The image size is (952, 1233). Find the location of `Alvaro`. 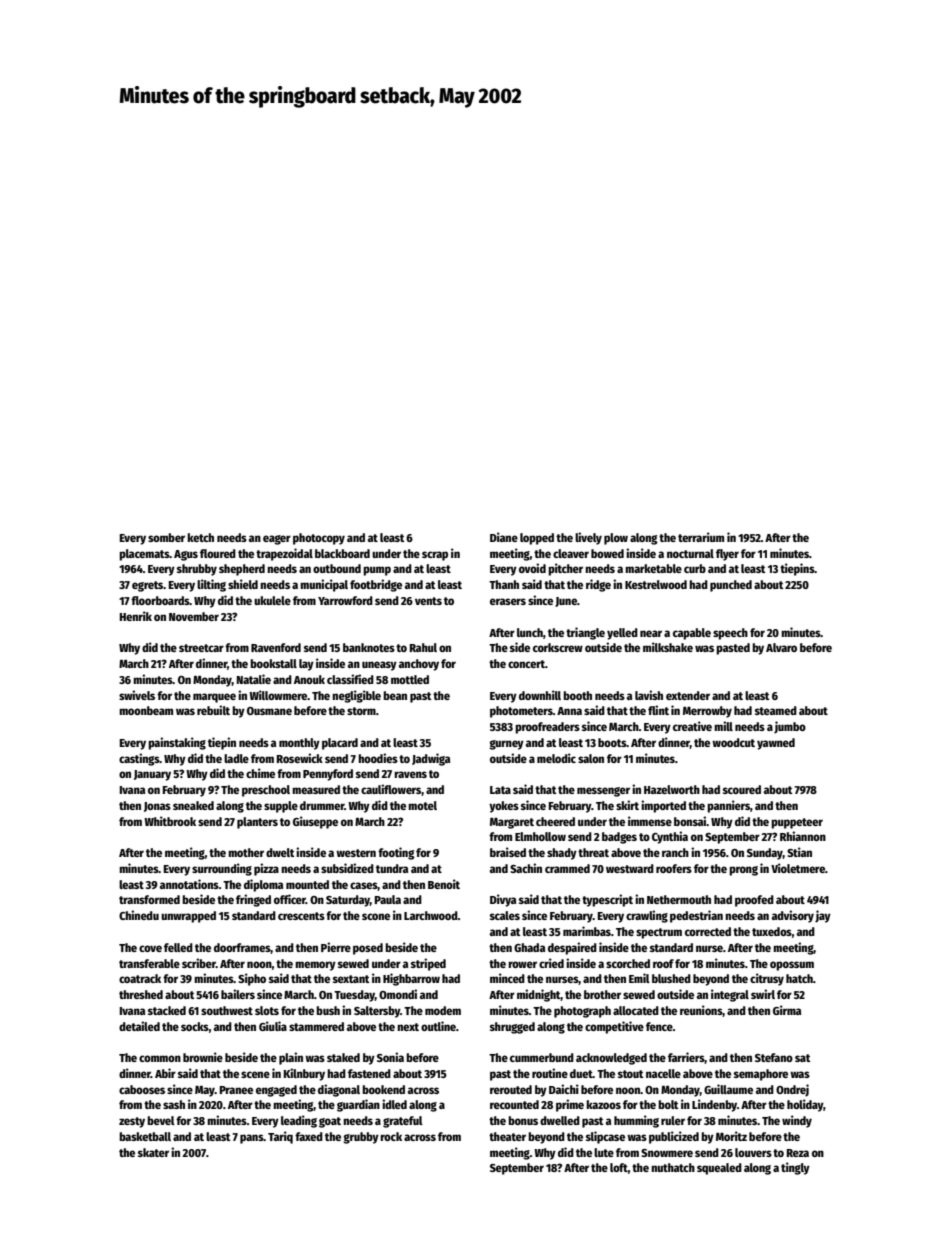

Alvaro is located at coordinates (781, 647).
